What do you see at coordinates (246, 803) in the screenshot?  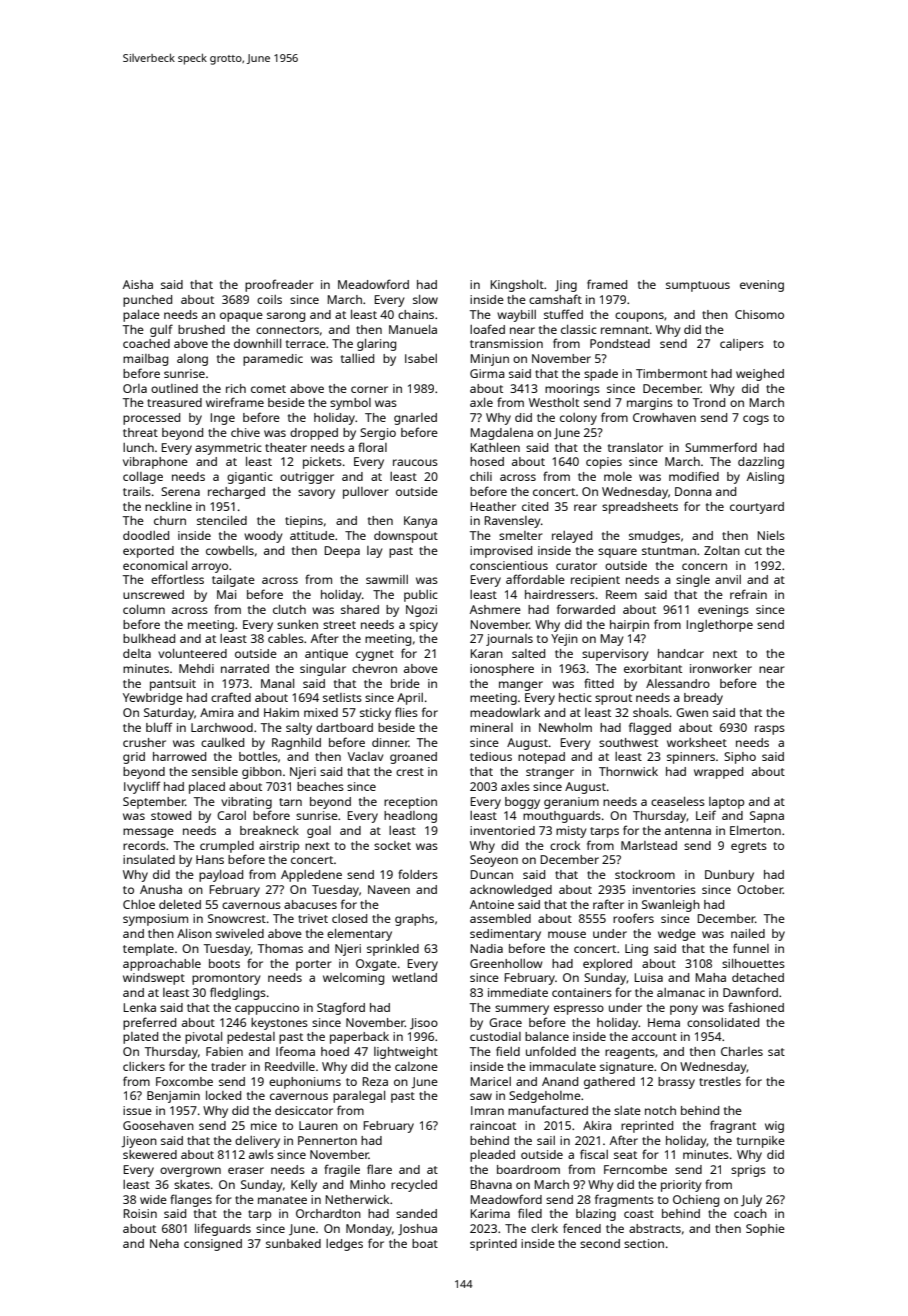 I see `vibrating` at bounding box center [246, 803].
